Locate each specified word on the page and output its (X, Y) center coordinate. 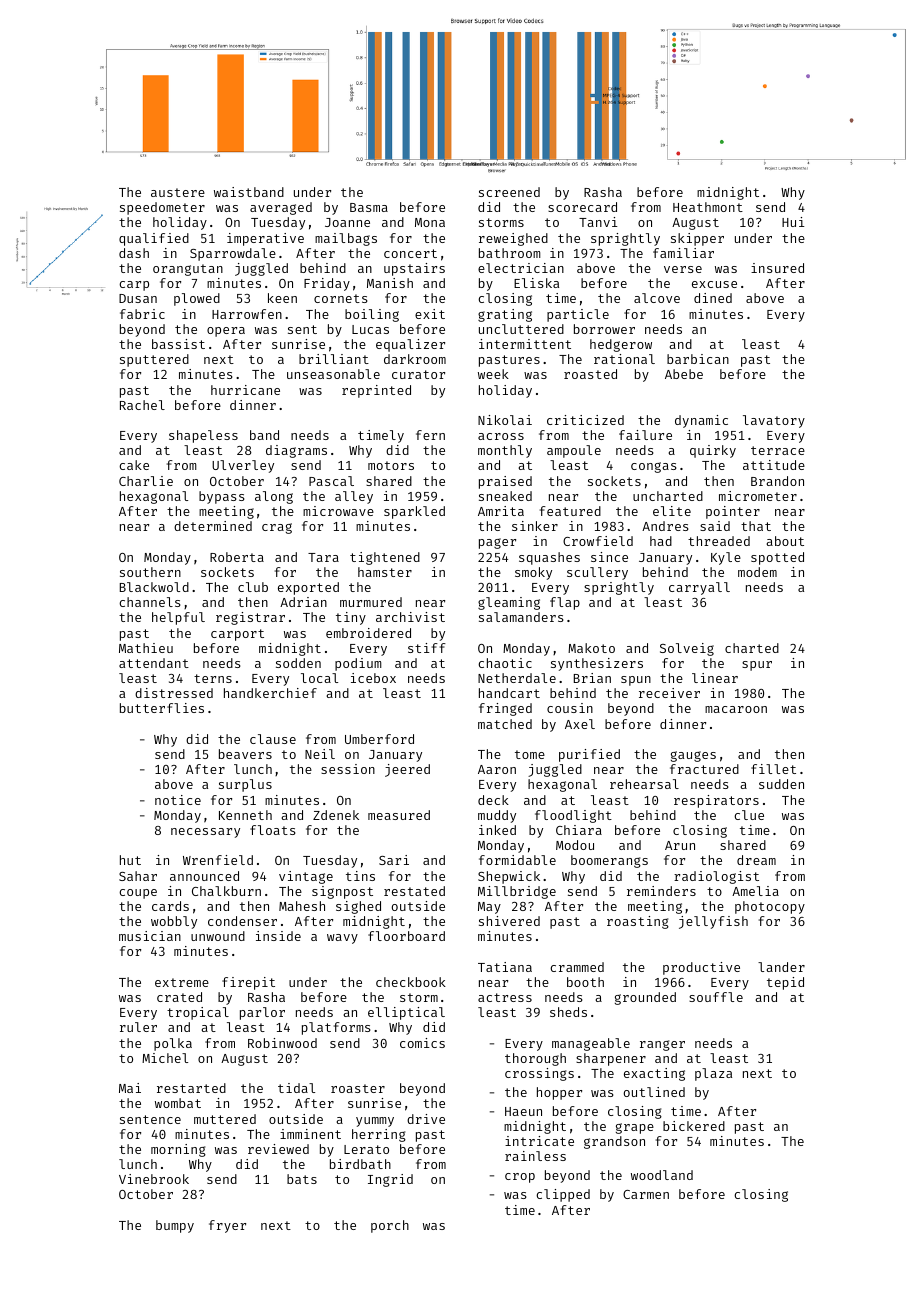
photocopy (770, 907)
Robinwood (282, 1043)
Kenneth (245, 815)
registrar (250, 618)
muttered (225, 1119)
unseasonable (333, 374)
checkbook (411, 982)
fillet (773, 769)
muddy (497, 816)
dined (713, 298)
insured (777, 268)
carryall (699, 588)
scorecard (582, 207)
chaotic (505, 663)
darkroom (415, 359)
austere (178, 192)
